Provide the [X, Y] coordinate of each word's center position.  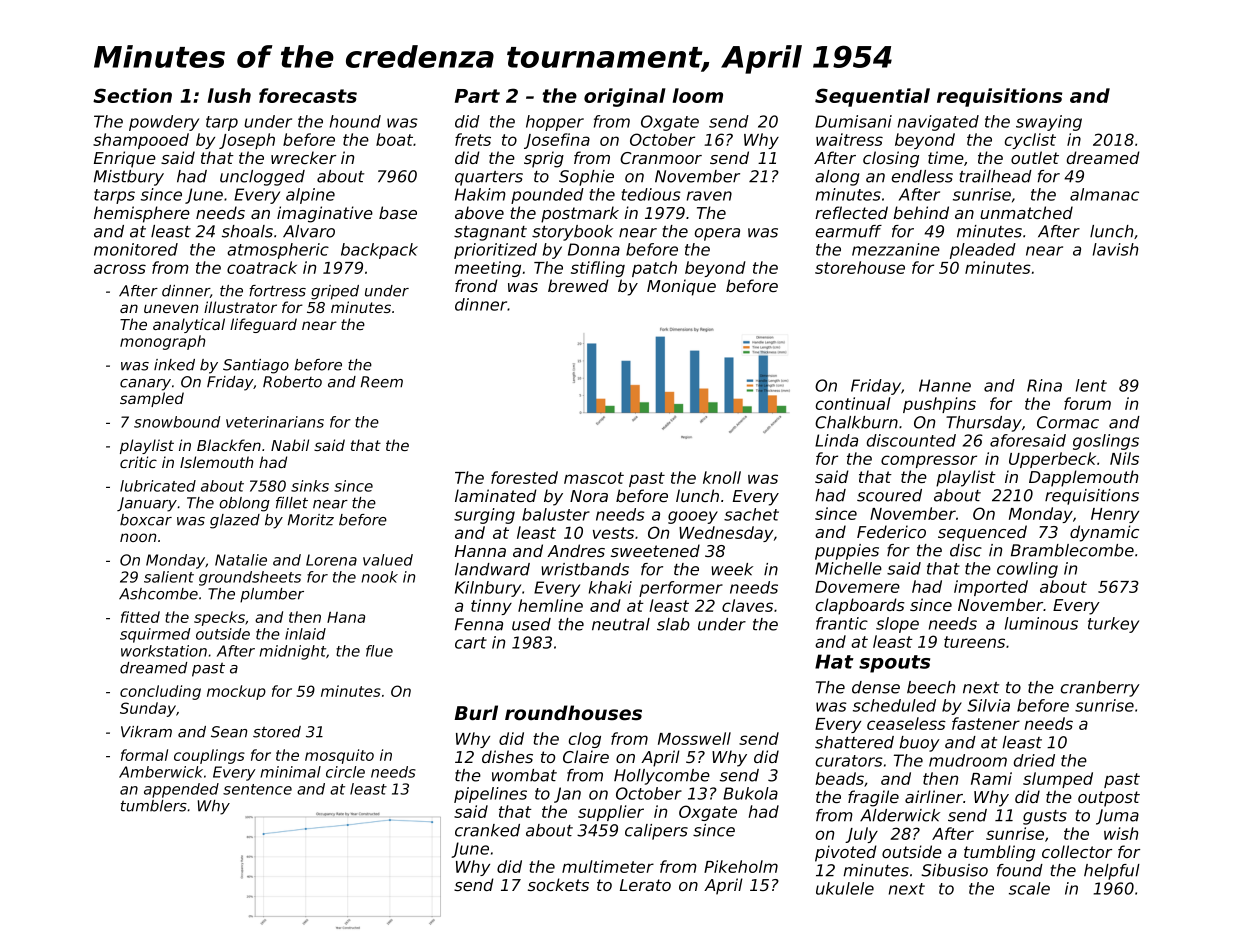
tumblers [154, 806]
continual [853, 403]
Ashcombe [158, 594]
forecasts [308, 95]
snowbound [177, 422]
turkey [1113, 625]
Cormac [1068, 422]
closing [891, 159]
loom [697, 95]
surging [484, 516]
